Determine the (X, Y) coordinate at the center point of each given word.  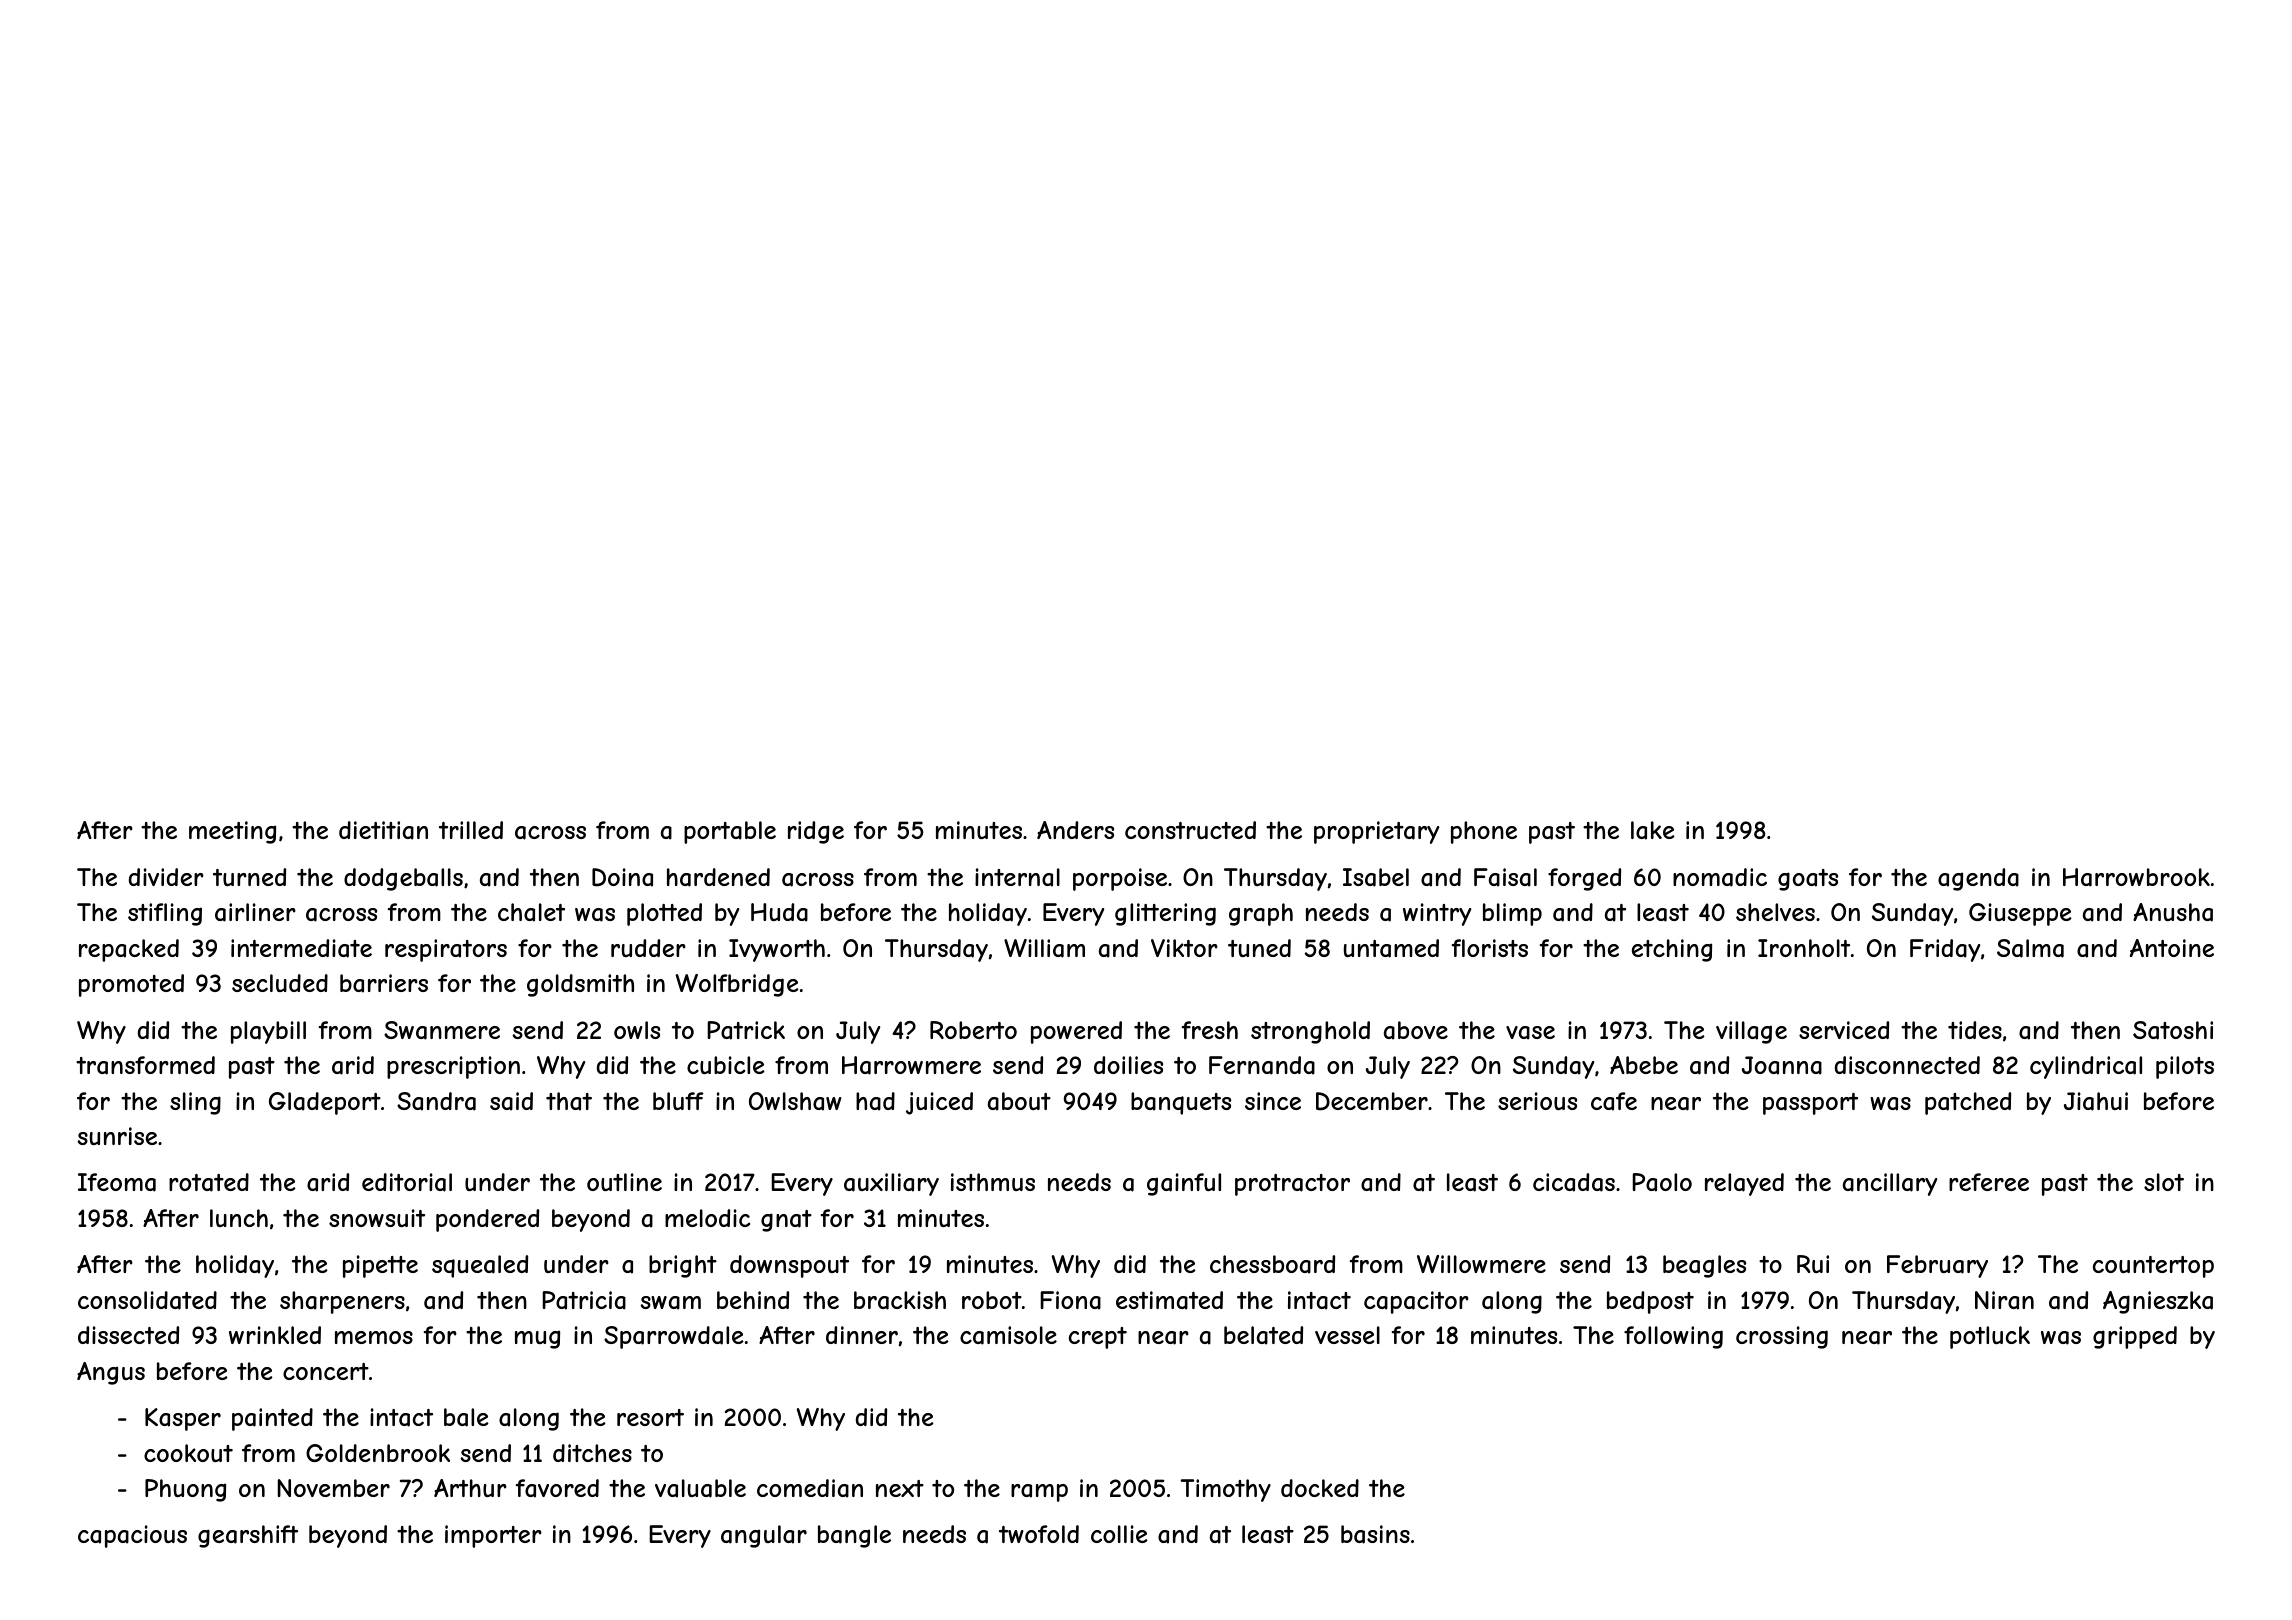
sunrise (117, 1136)
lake (1653, 830)
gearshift (248, 1536)
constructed (1190, 830)
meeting (232, 832)
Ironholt (1804, 948)
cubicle (726, 1065)
